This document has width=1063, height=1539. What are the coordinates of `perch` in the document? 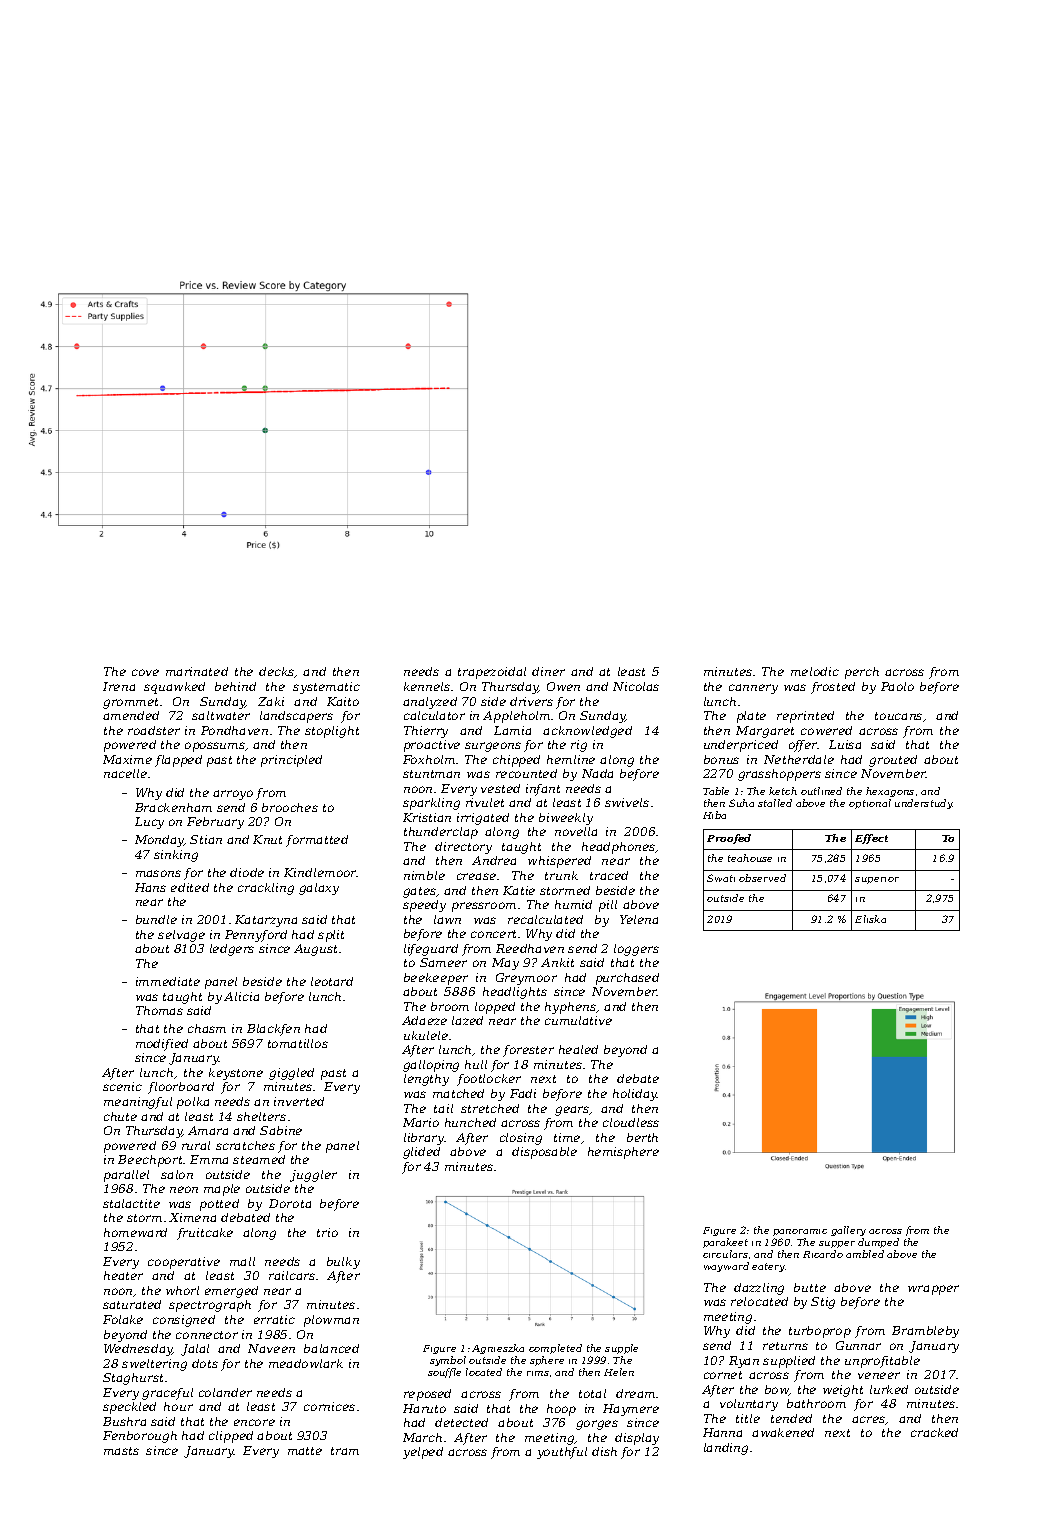 It's located at (862, 673).
